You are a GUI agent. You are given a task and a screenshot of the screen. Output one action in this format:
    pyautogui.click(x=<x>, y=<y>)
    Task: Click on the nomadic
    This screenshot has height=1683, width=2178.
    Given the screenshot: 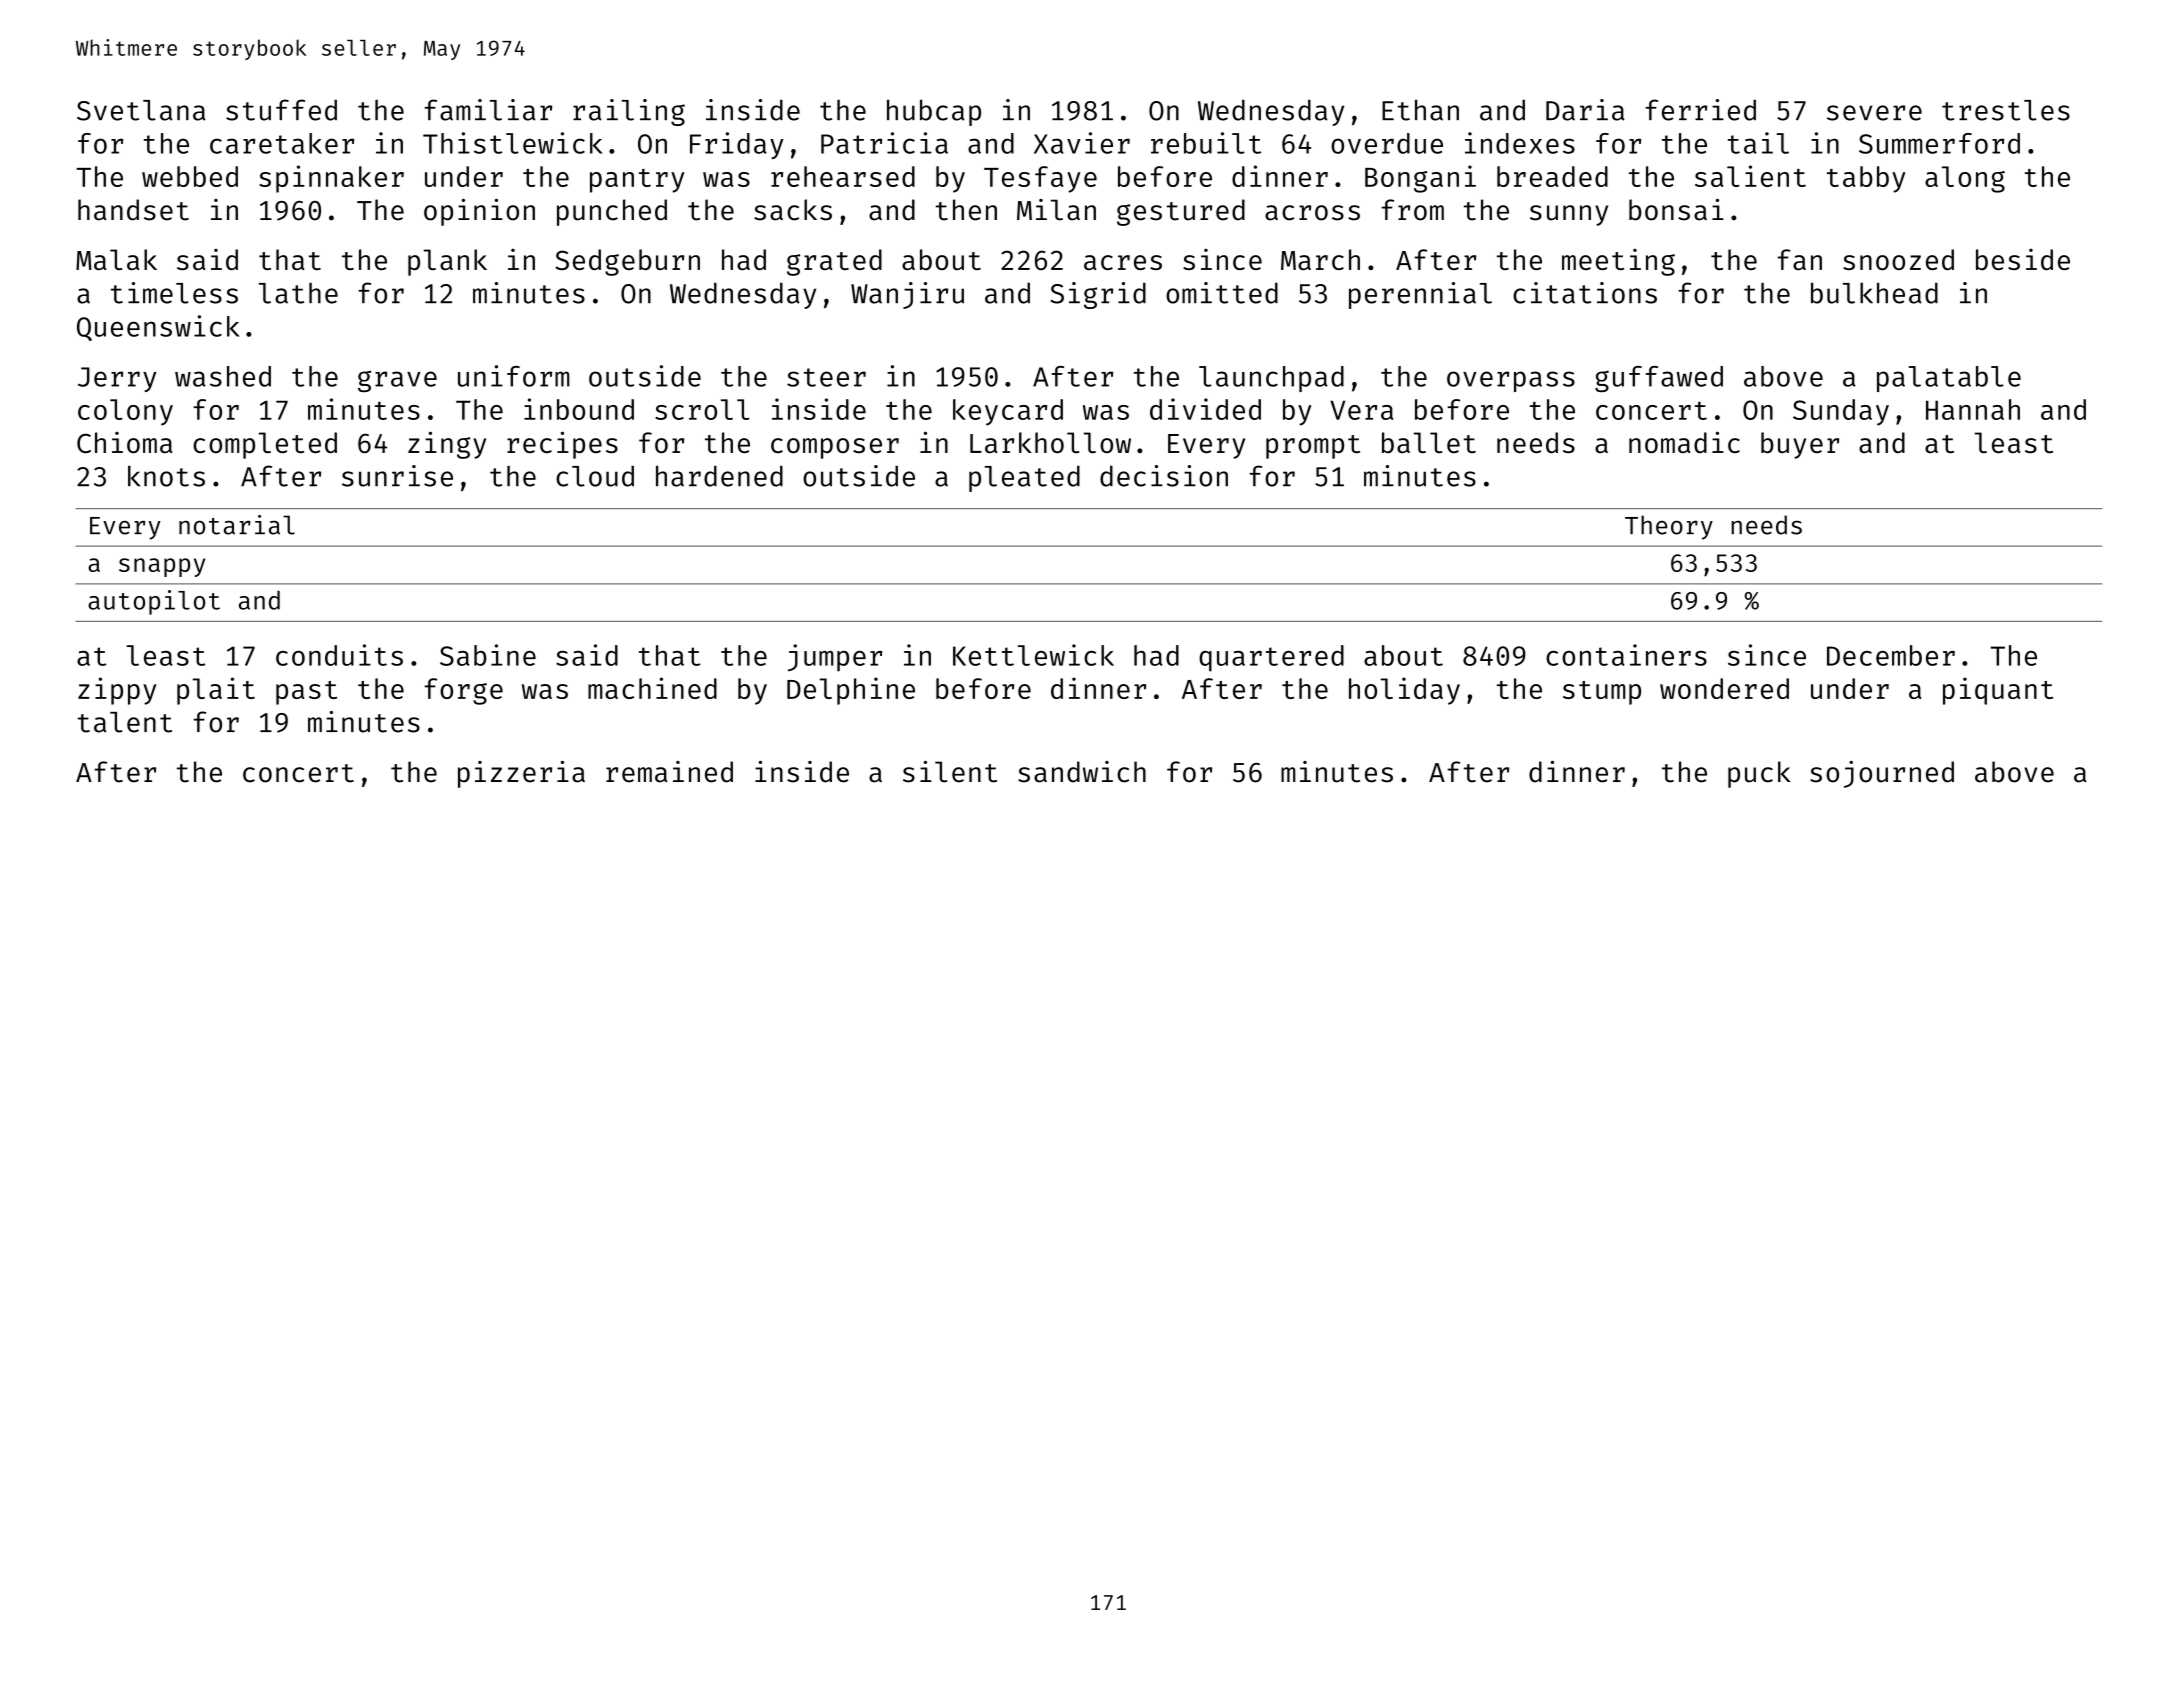 What is the action you would take?
    pyautogui.click(x=1684, y=442)
